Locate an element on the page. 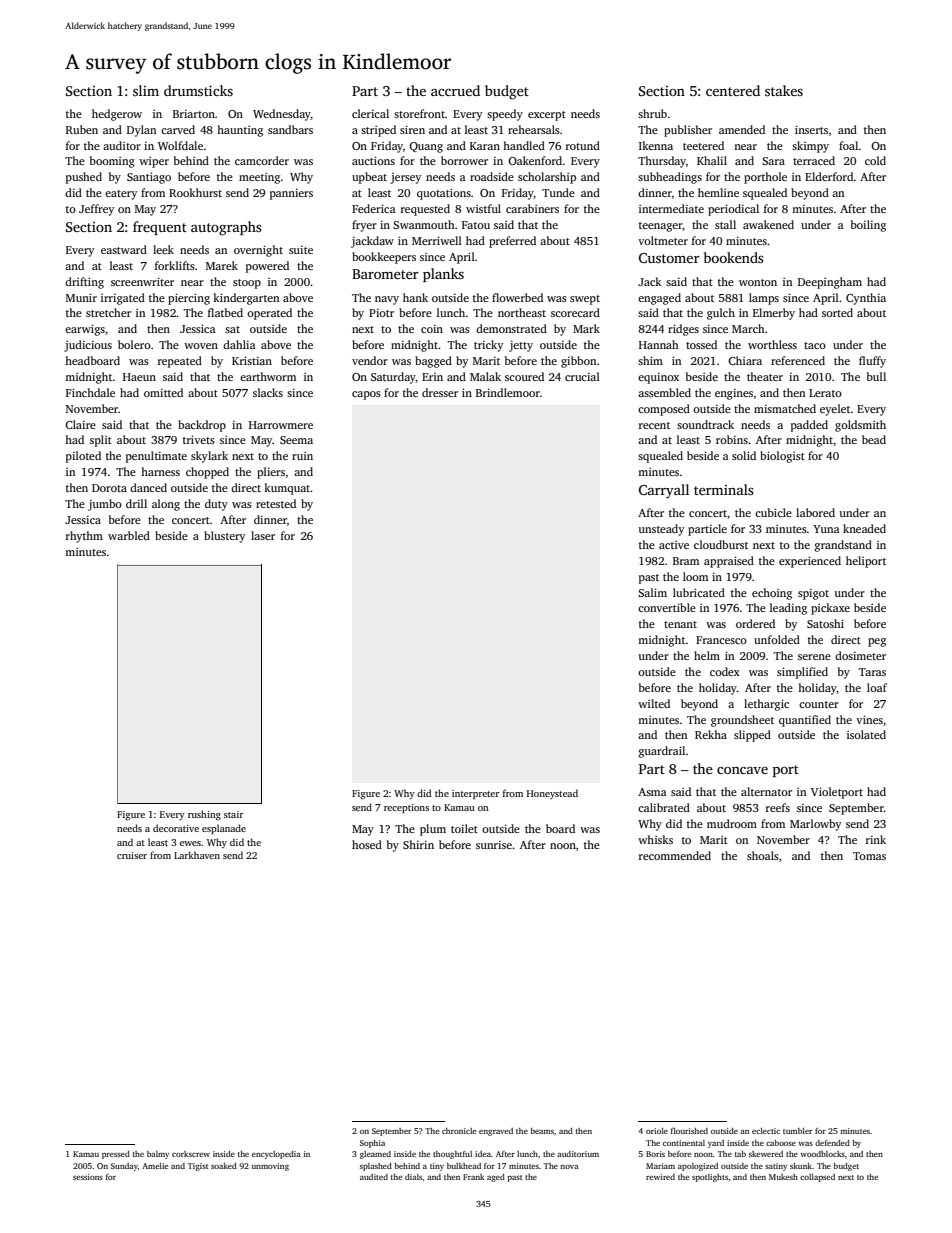  planks is located at coordinates (443, 275).
